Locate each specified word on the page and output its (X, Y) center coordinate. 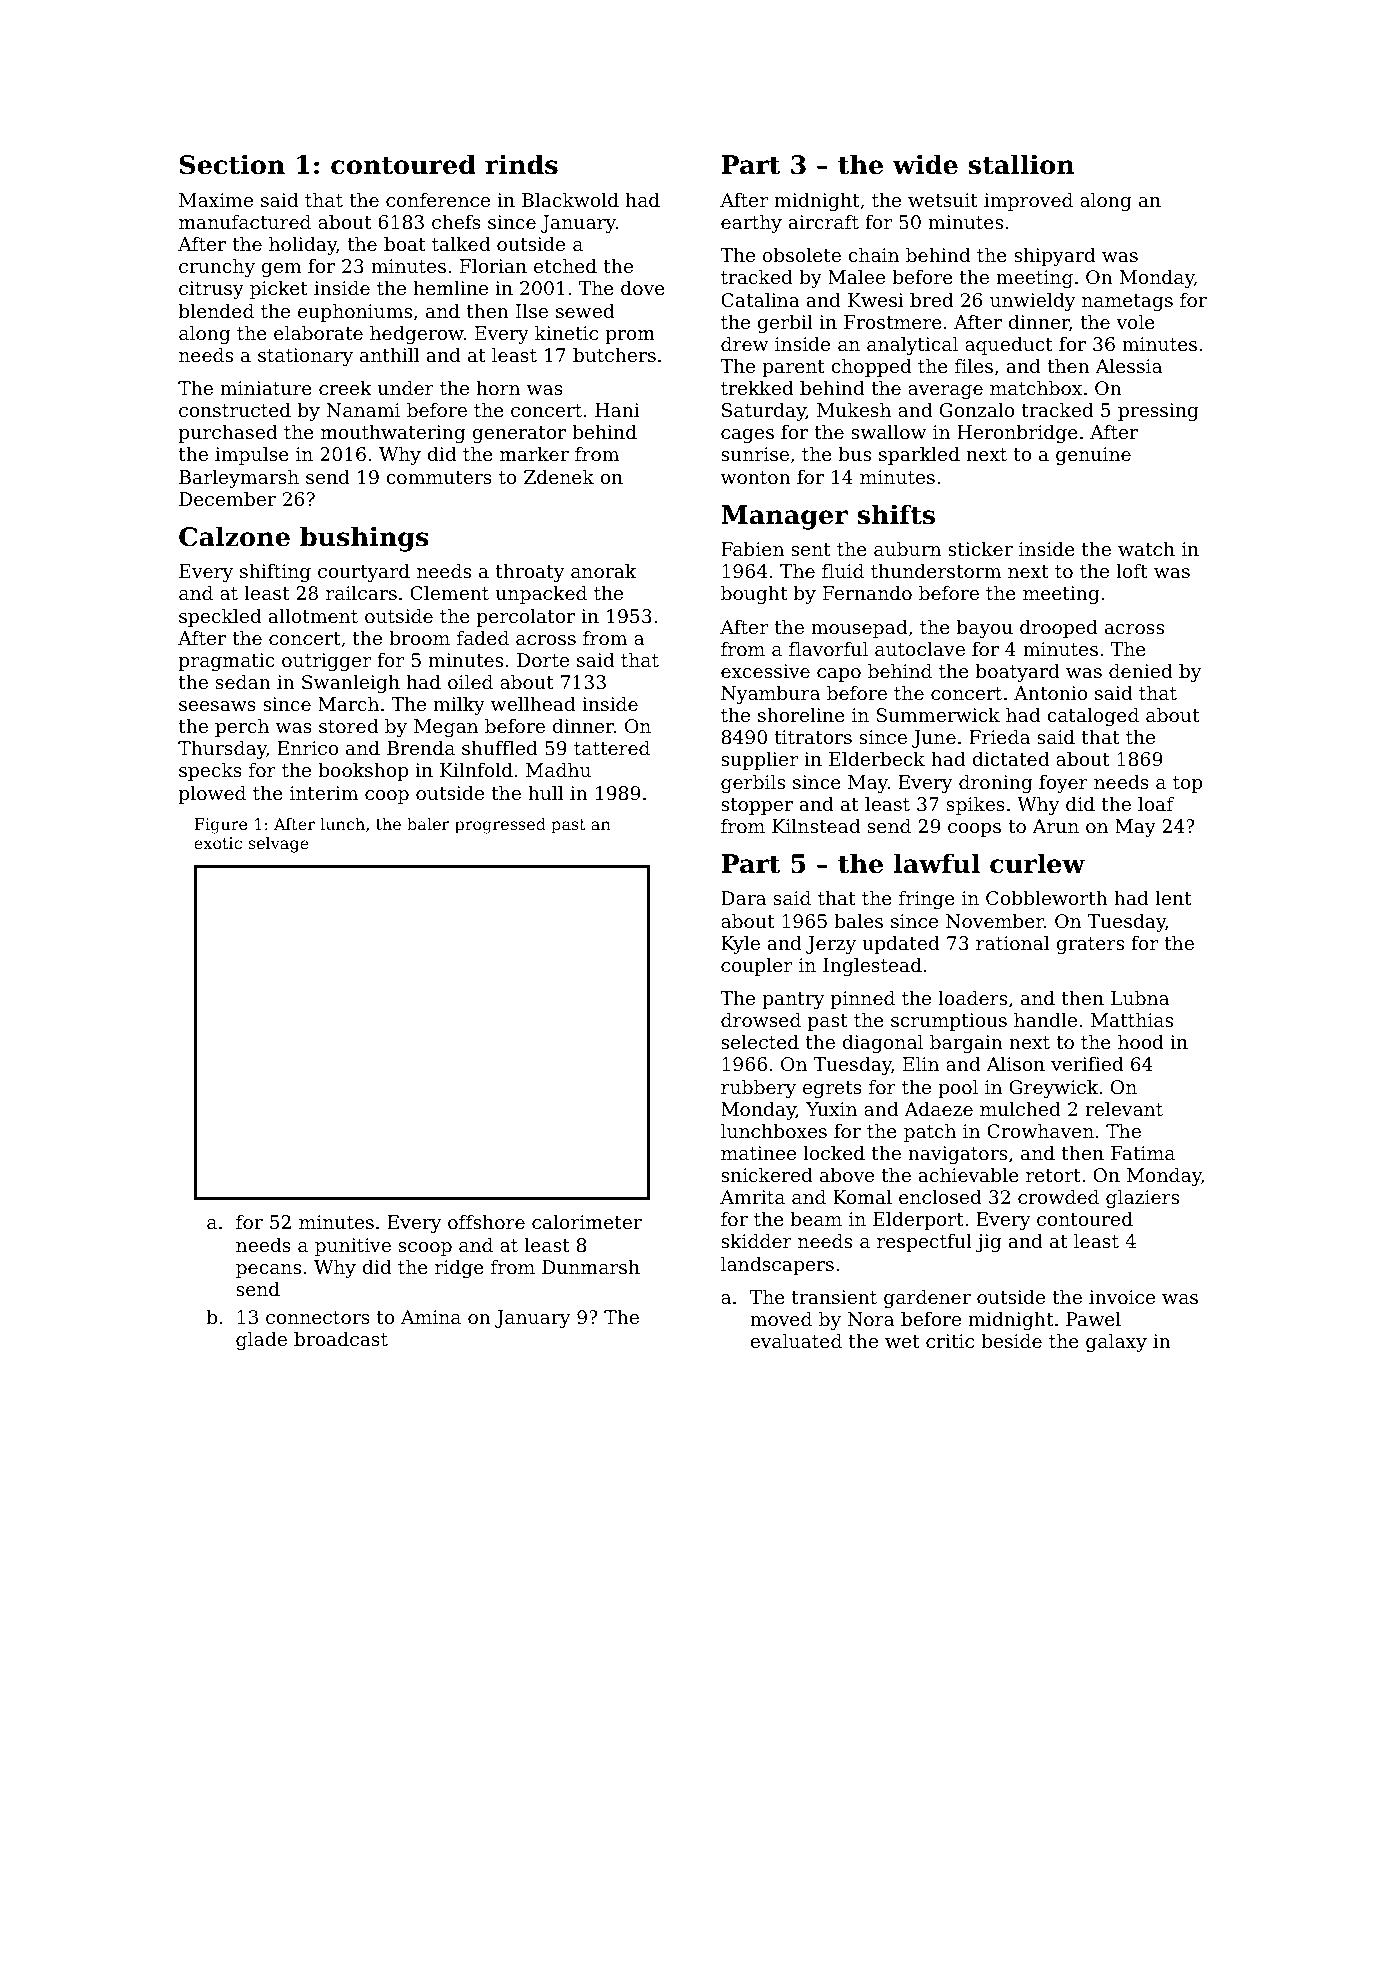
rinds (521, 164)
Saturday (764, 411)
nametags (1127, 302)
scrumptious (949, 1022)
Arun (1055, 826)
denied (1140, 670)
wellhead (533, 703)
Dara (743, 898)
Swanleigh (351, 683)
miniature (266, 388)
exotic (218, 843)
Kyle (740, 944)
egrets (832, 1089)
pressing (1158, 412)
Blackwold (570, 199)
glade (261, 1340)
